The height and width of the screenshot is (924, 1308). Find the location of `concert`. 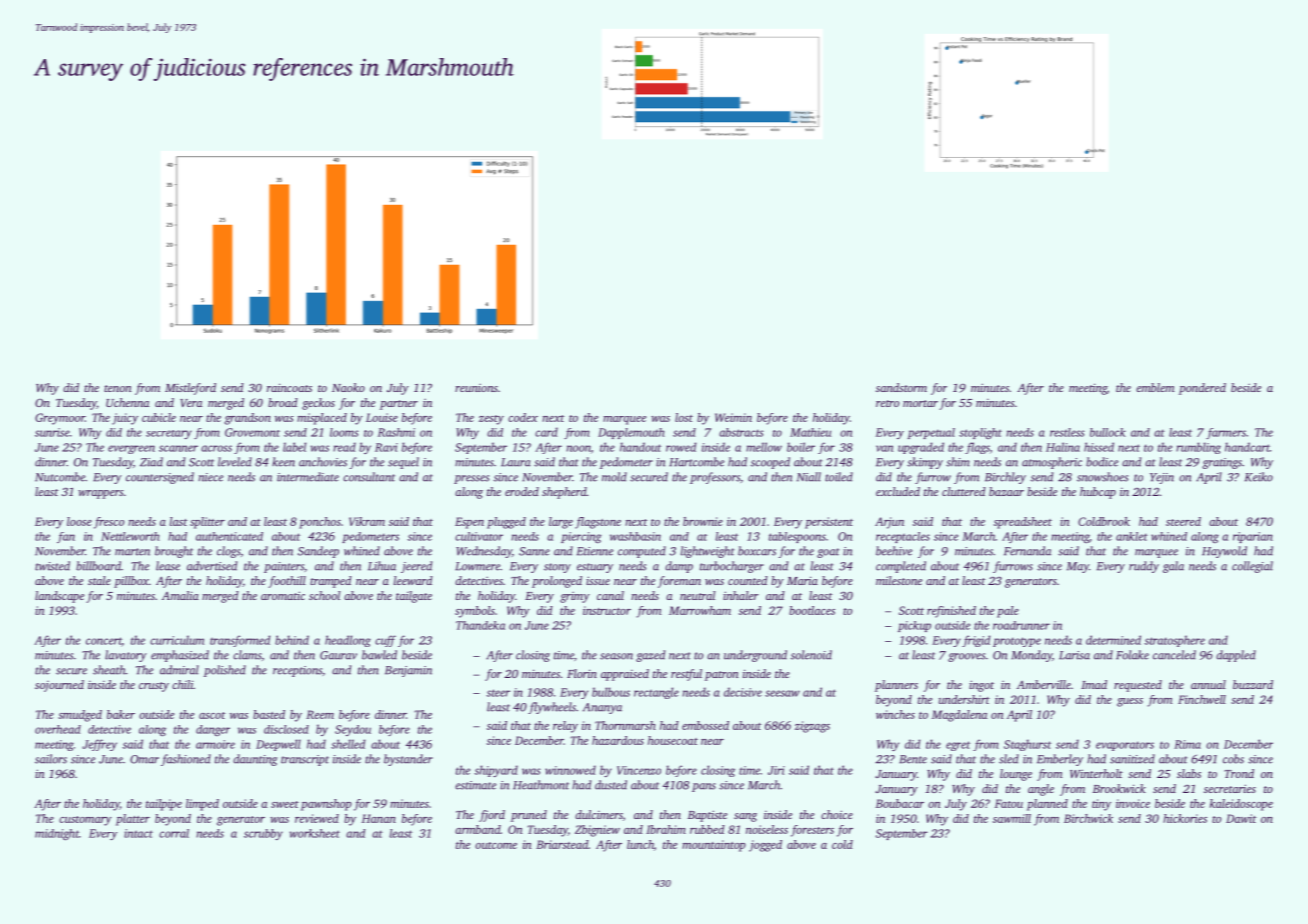

concert is located at coordinates (104, 642).
